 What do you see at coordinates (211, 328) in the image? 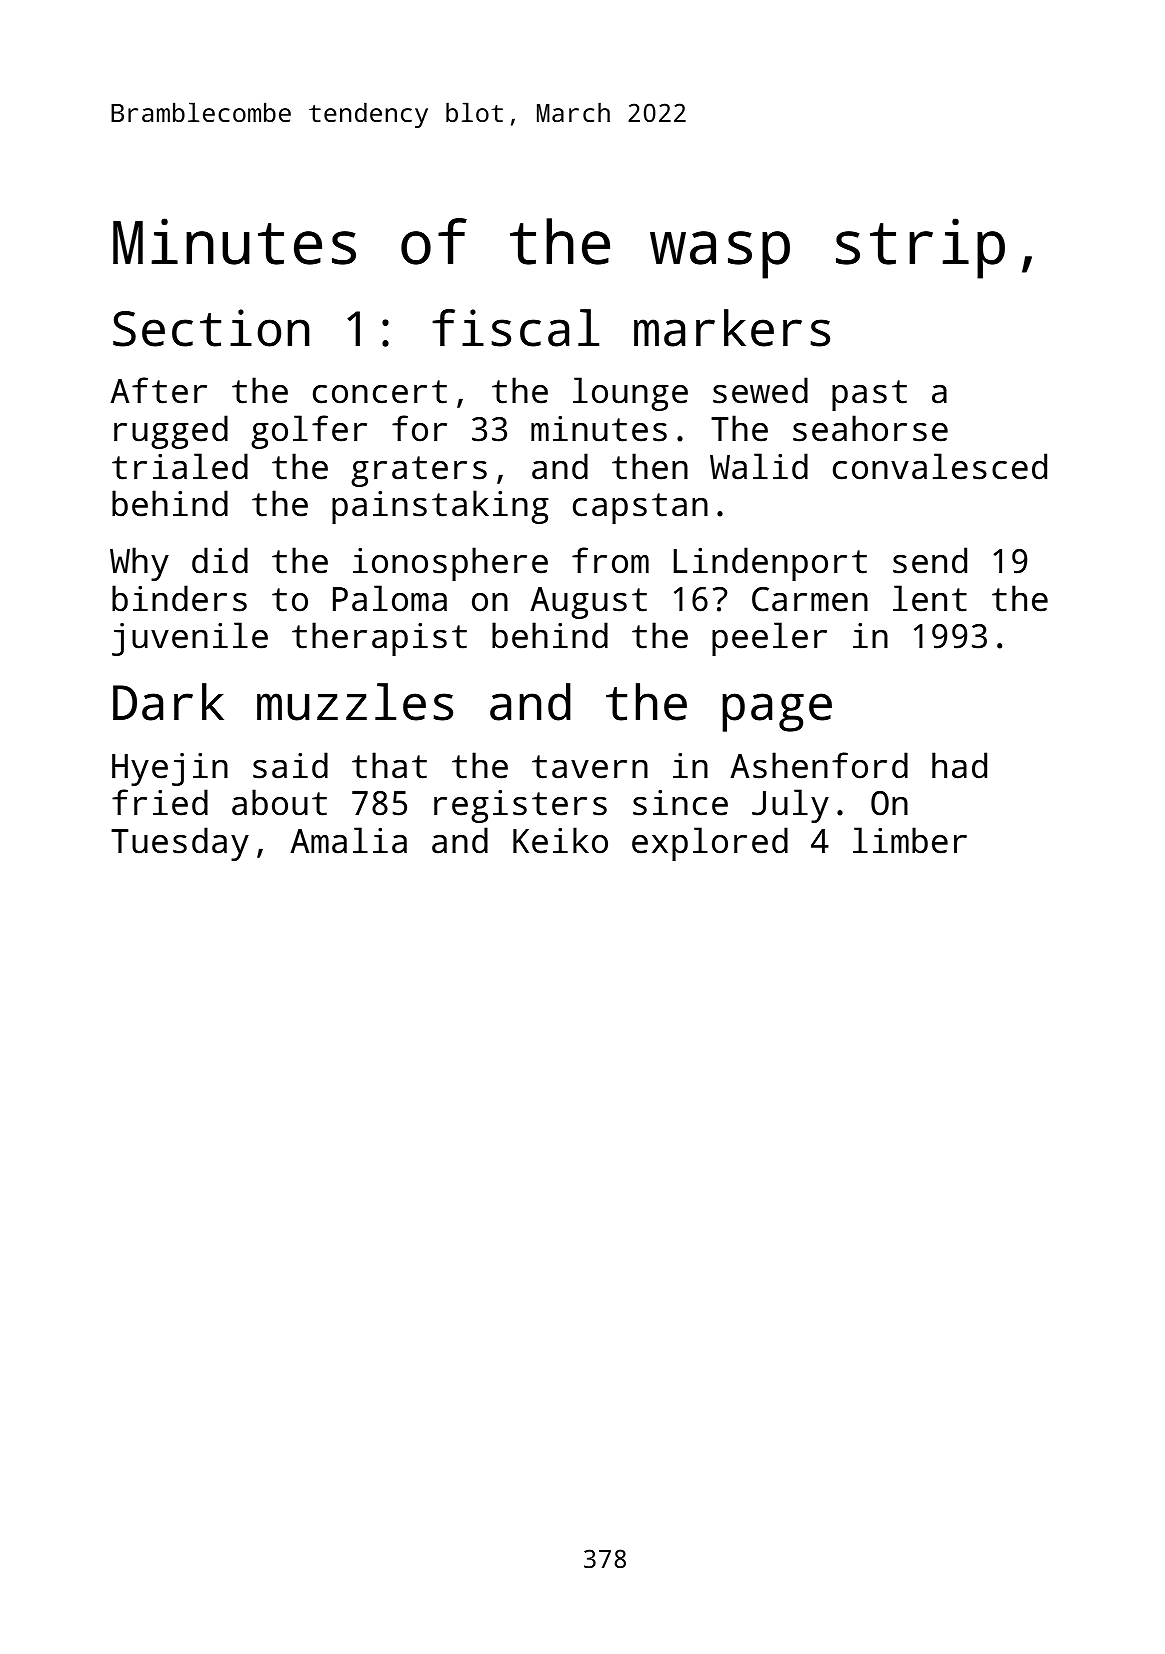
I see `Section` at bounding box center [211, 328].
